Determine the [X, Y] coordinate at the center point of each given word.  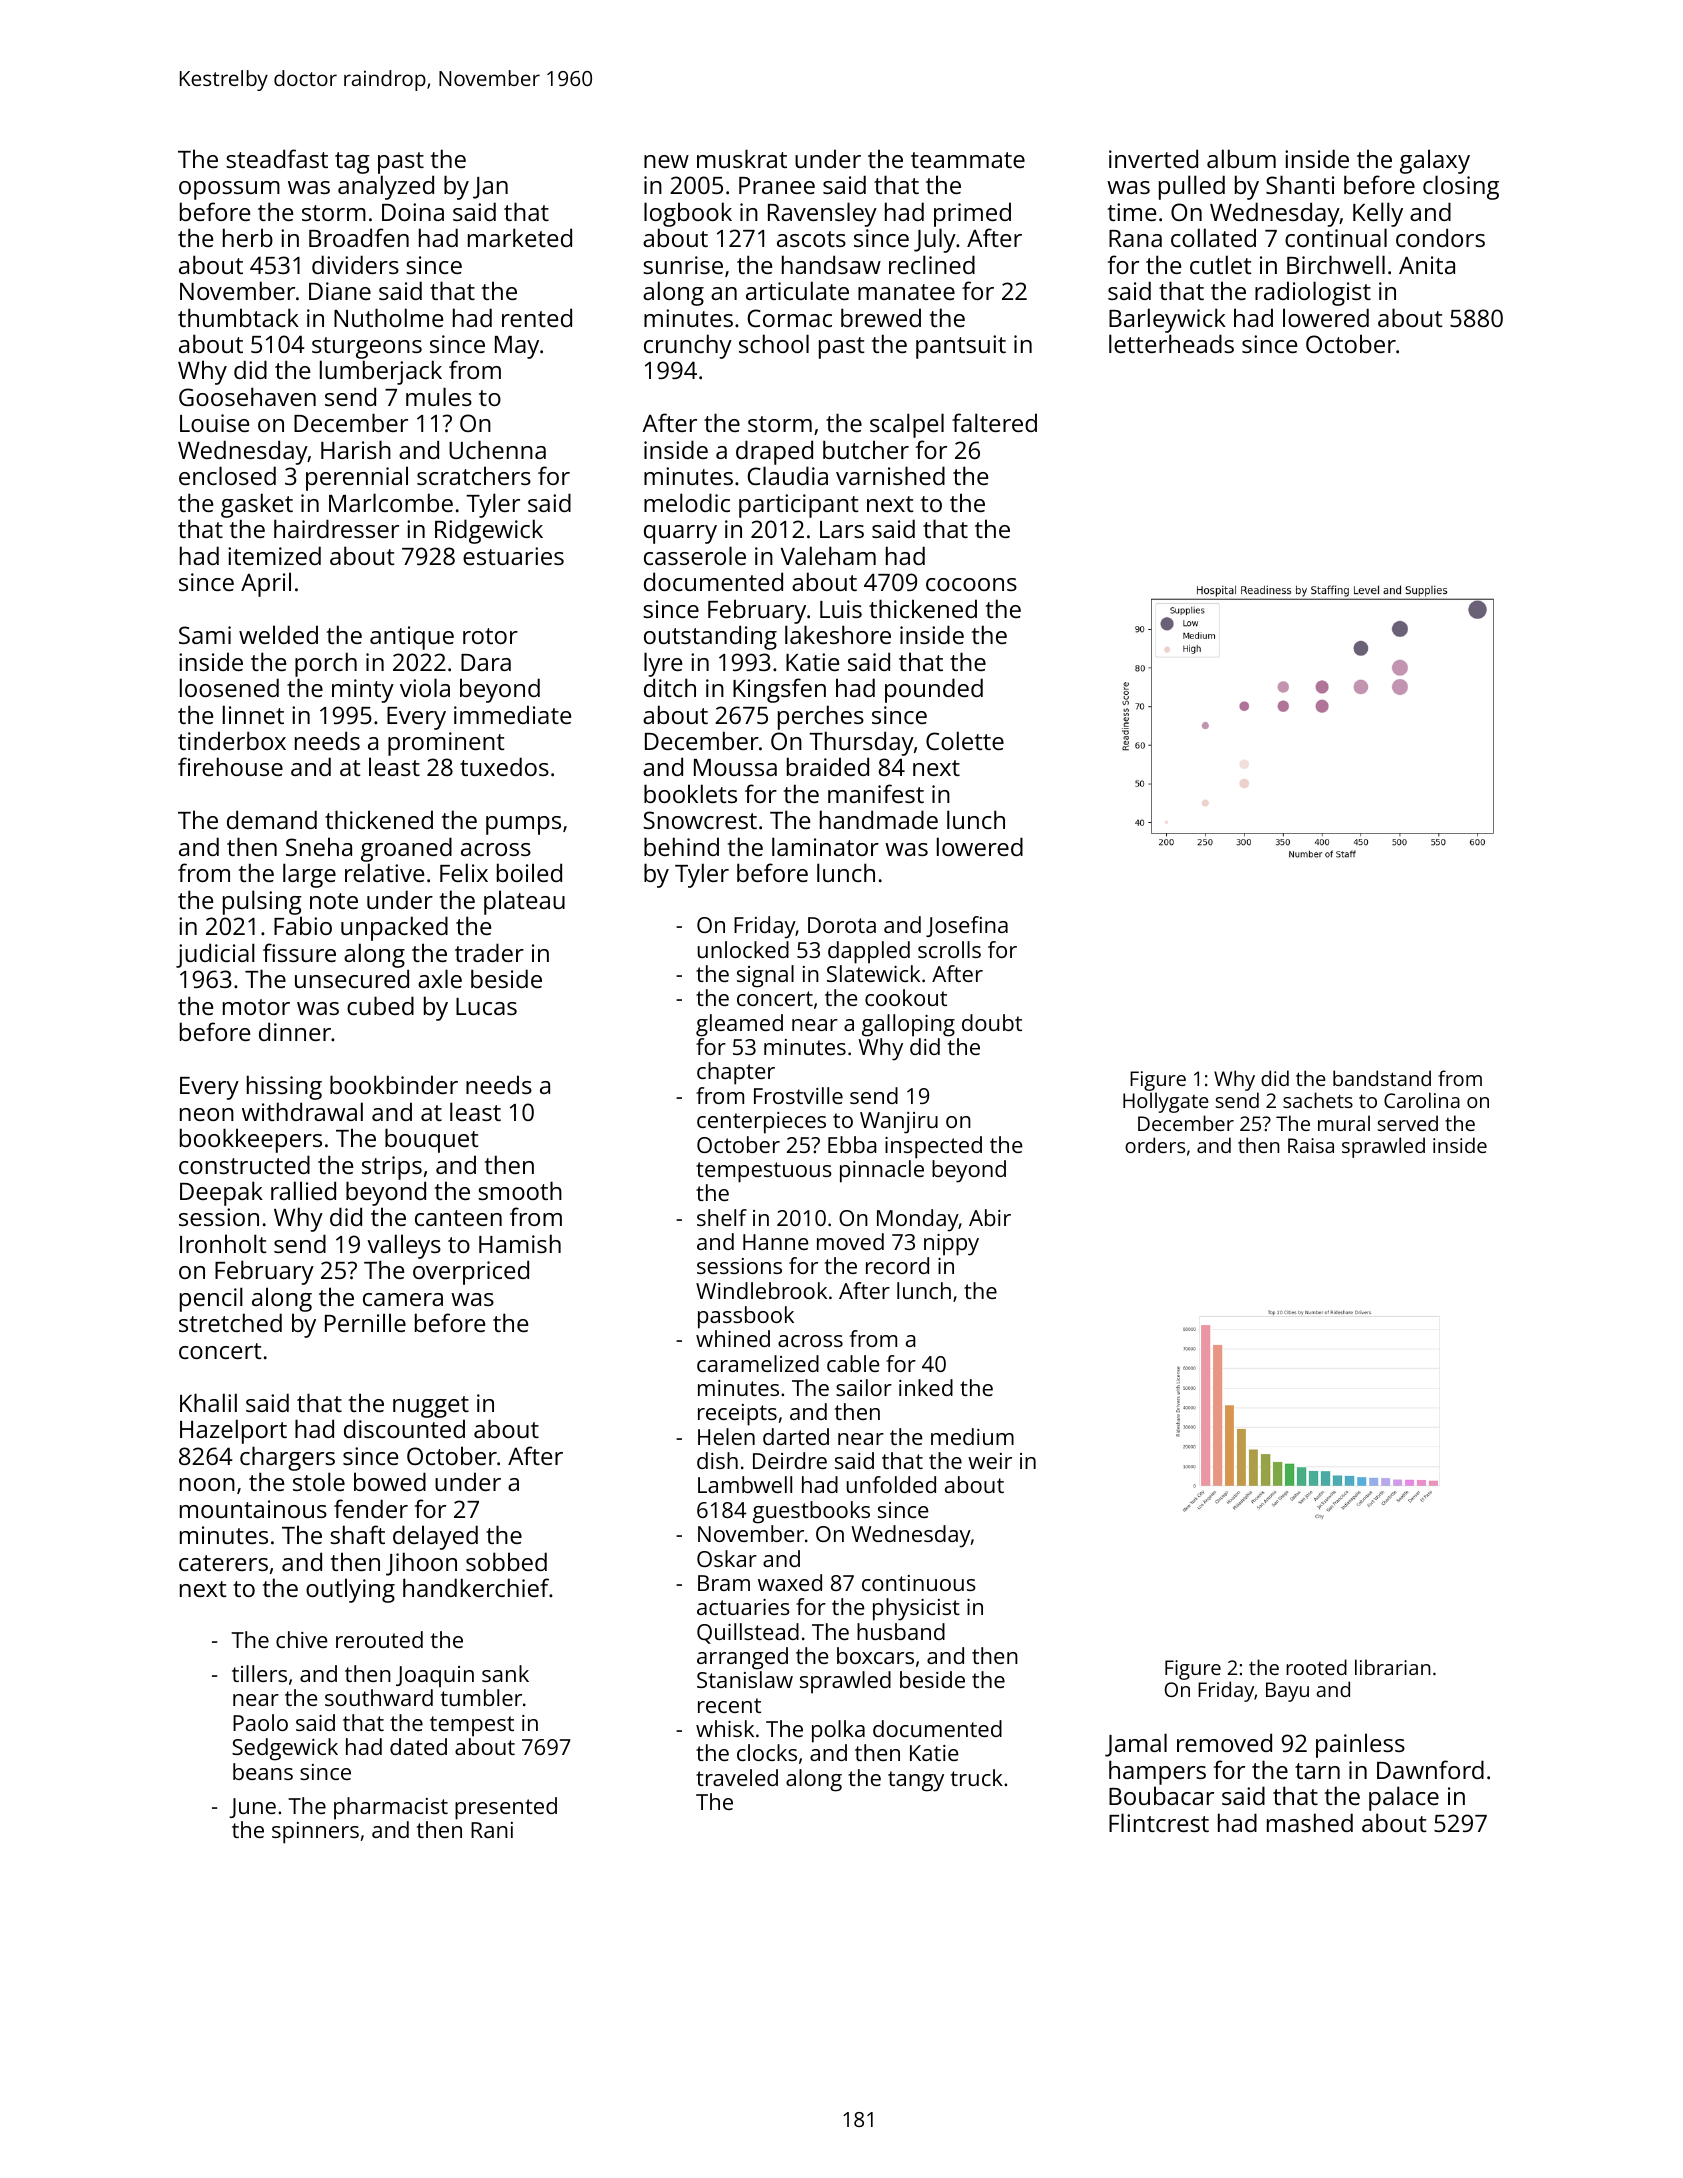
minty [363, 691]
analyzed [386, 187]
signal [765, 976]
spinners [315, 1833]
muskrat [742, 158]
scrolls [949, 949]
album [1241, 158]
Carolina [1422, 1100]
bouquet [431, 1140]
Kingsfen [779, 690]
